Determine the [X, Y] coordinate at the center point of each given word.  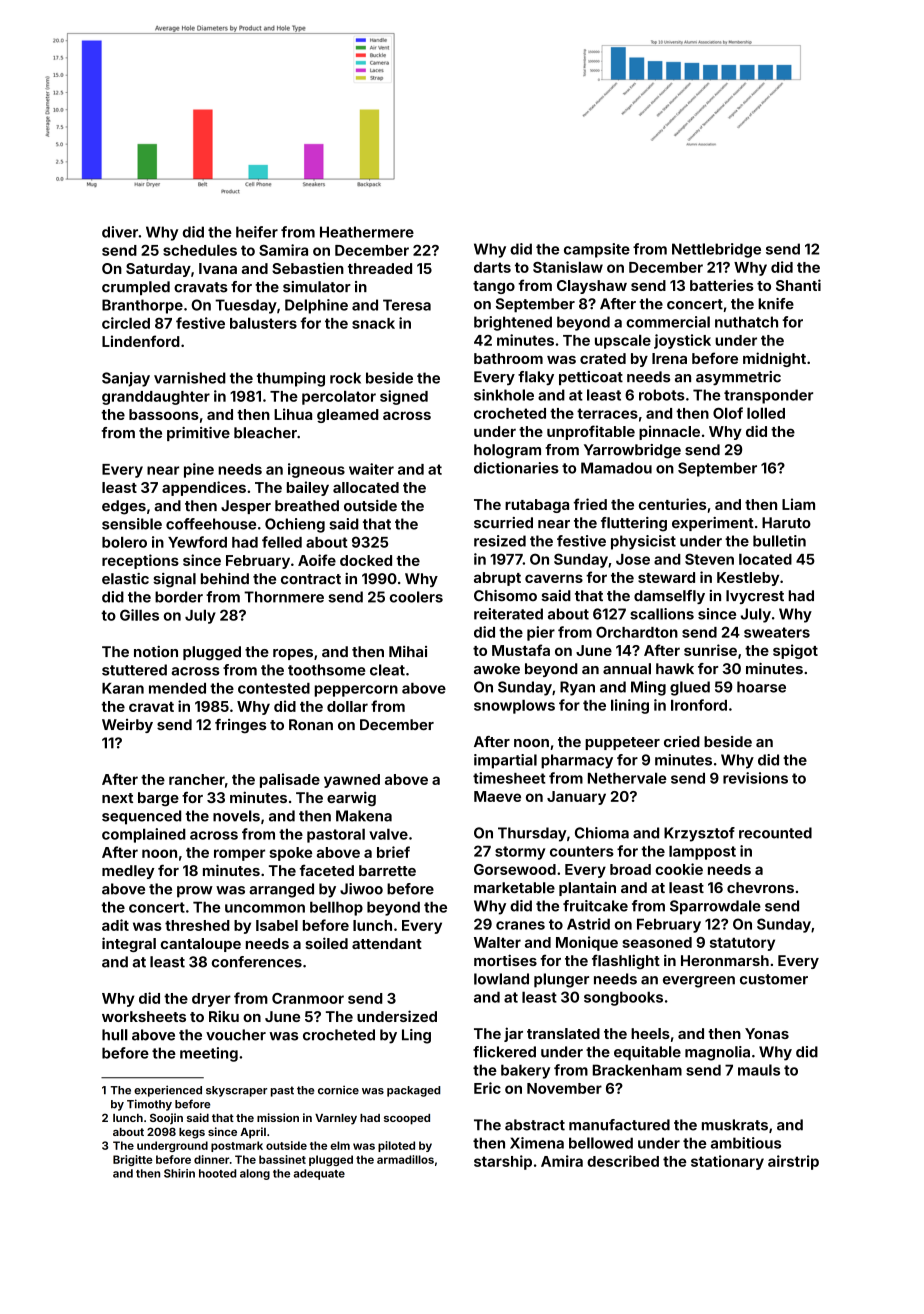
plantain [587, 888]
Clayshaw [592, 287]
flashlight [626, 961]
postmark [237, 1146]
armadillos [405, 1159]
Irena [669, 358]
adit [115, 925]
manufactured [619, 1125]
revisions [755, 778]
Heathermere [367, 232]
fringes [240, 726]
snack [373, 323]
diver [120, 232]
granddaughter [156, 398]
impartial [505, 761]
